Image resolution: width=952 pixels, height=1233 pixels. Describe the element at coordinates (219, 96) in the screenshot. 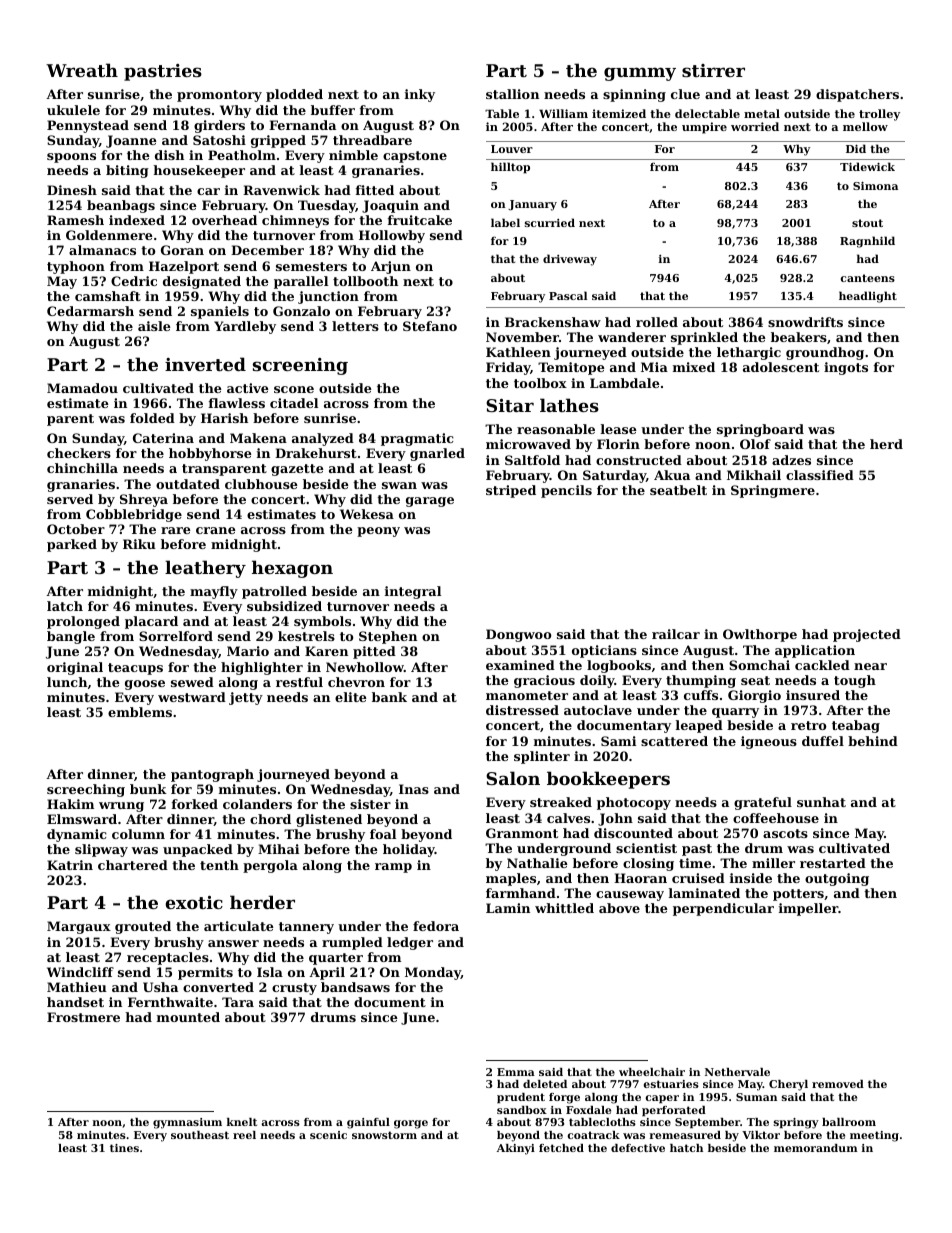

I see `promontory` at that location.
